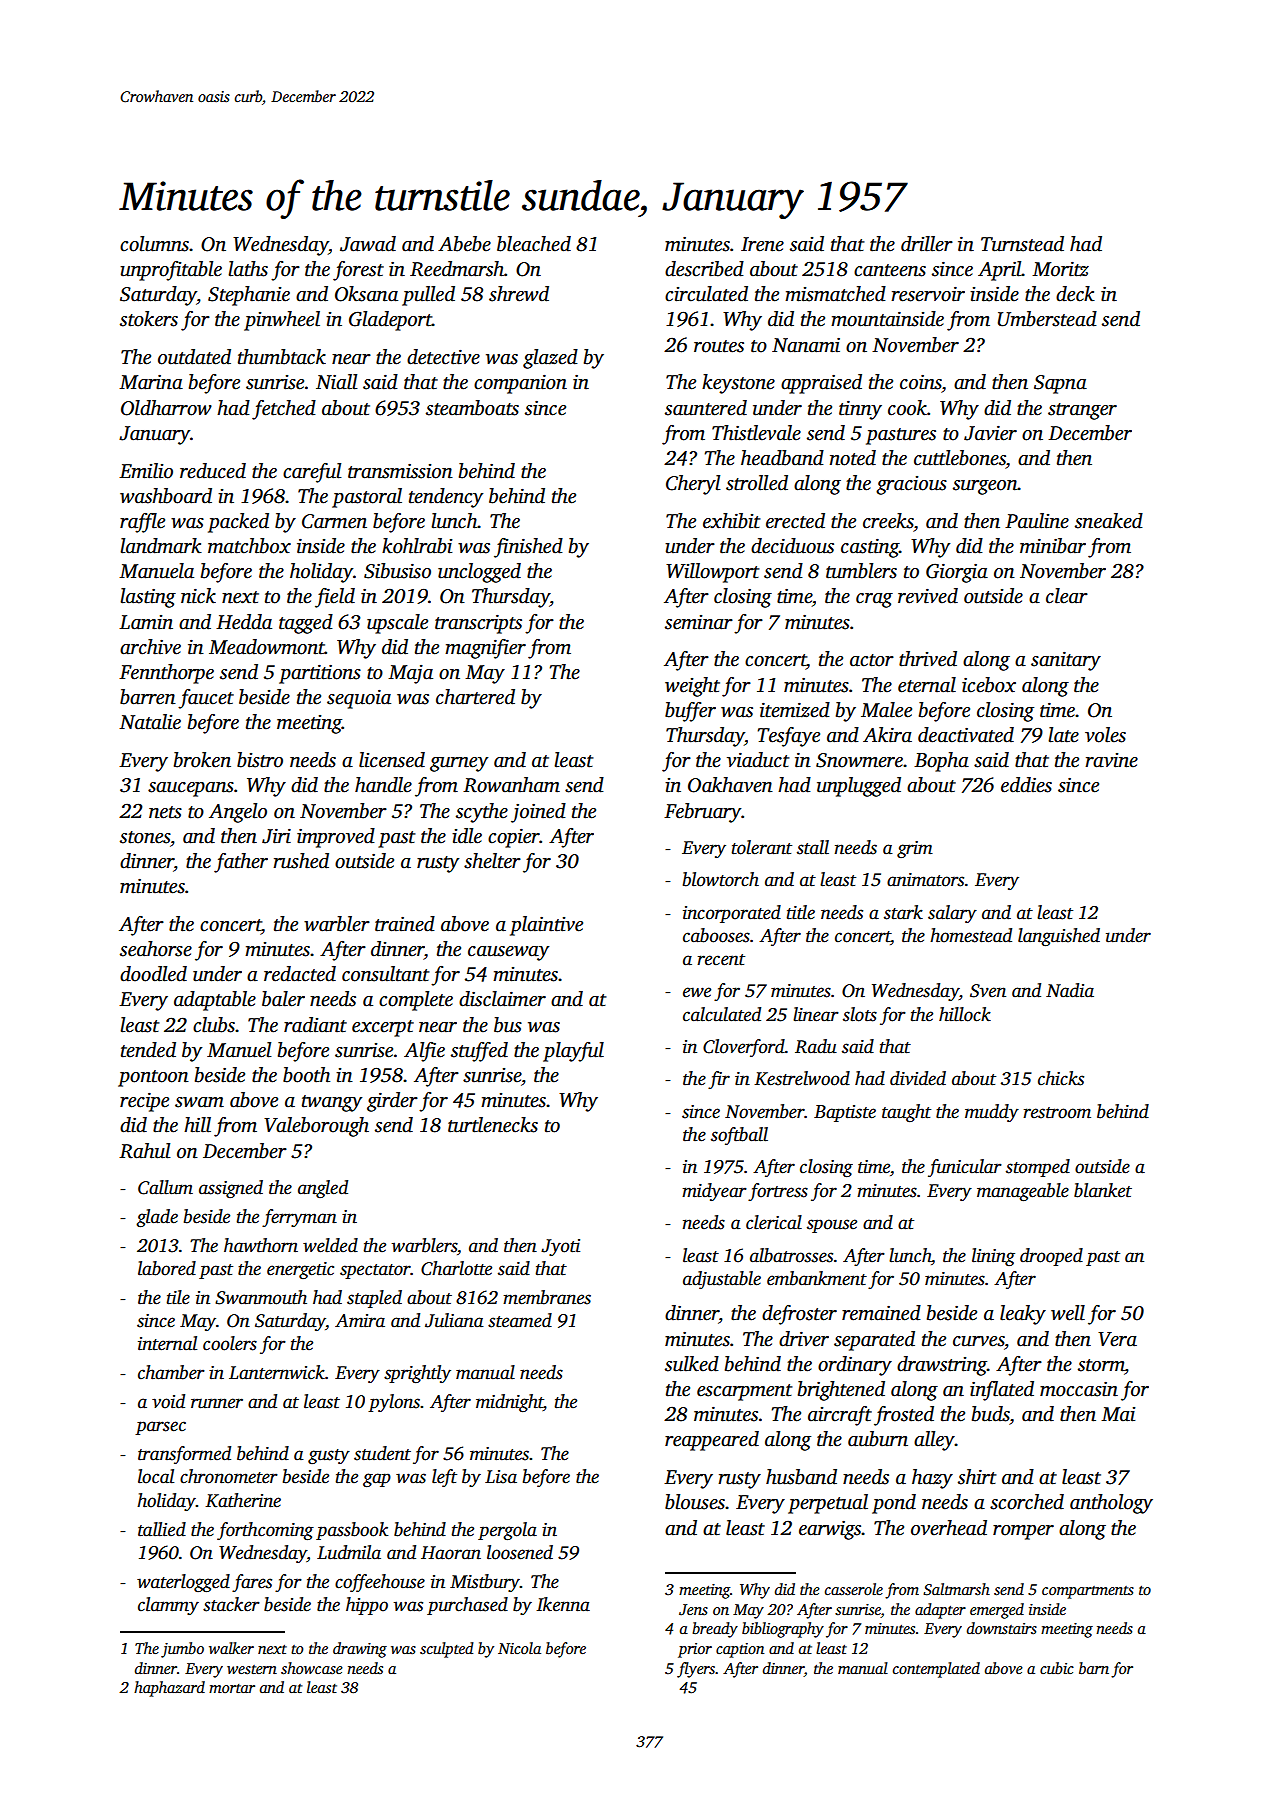  I want to click on gurney, so click(459, 764).
